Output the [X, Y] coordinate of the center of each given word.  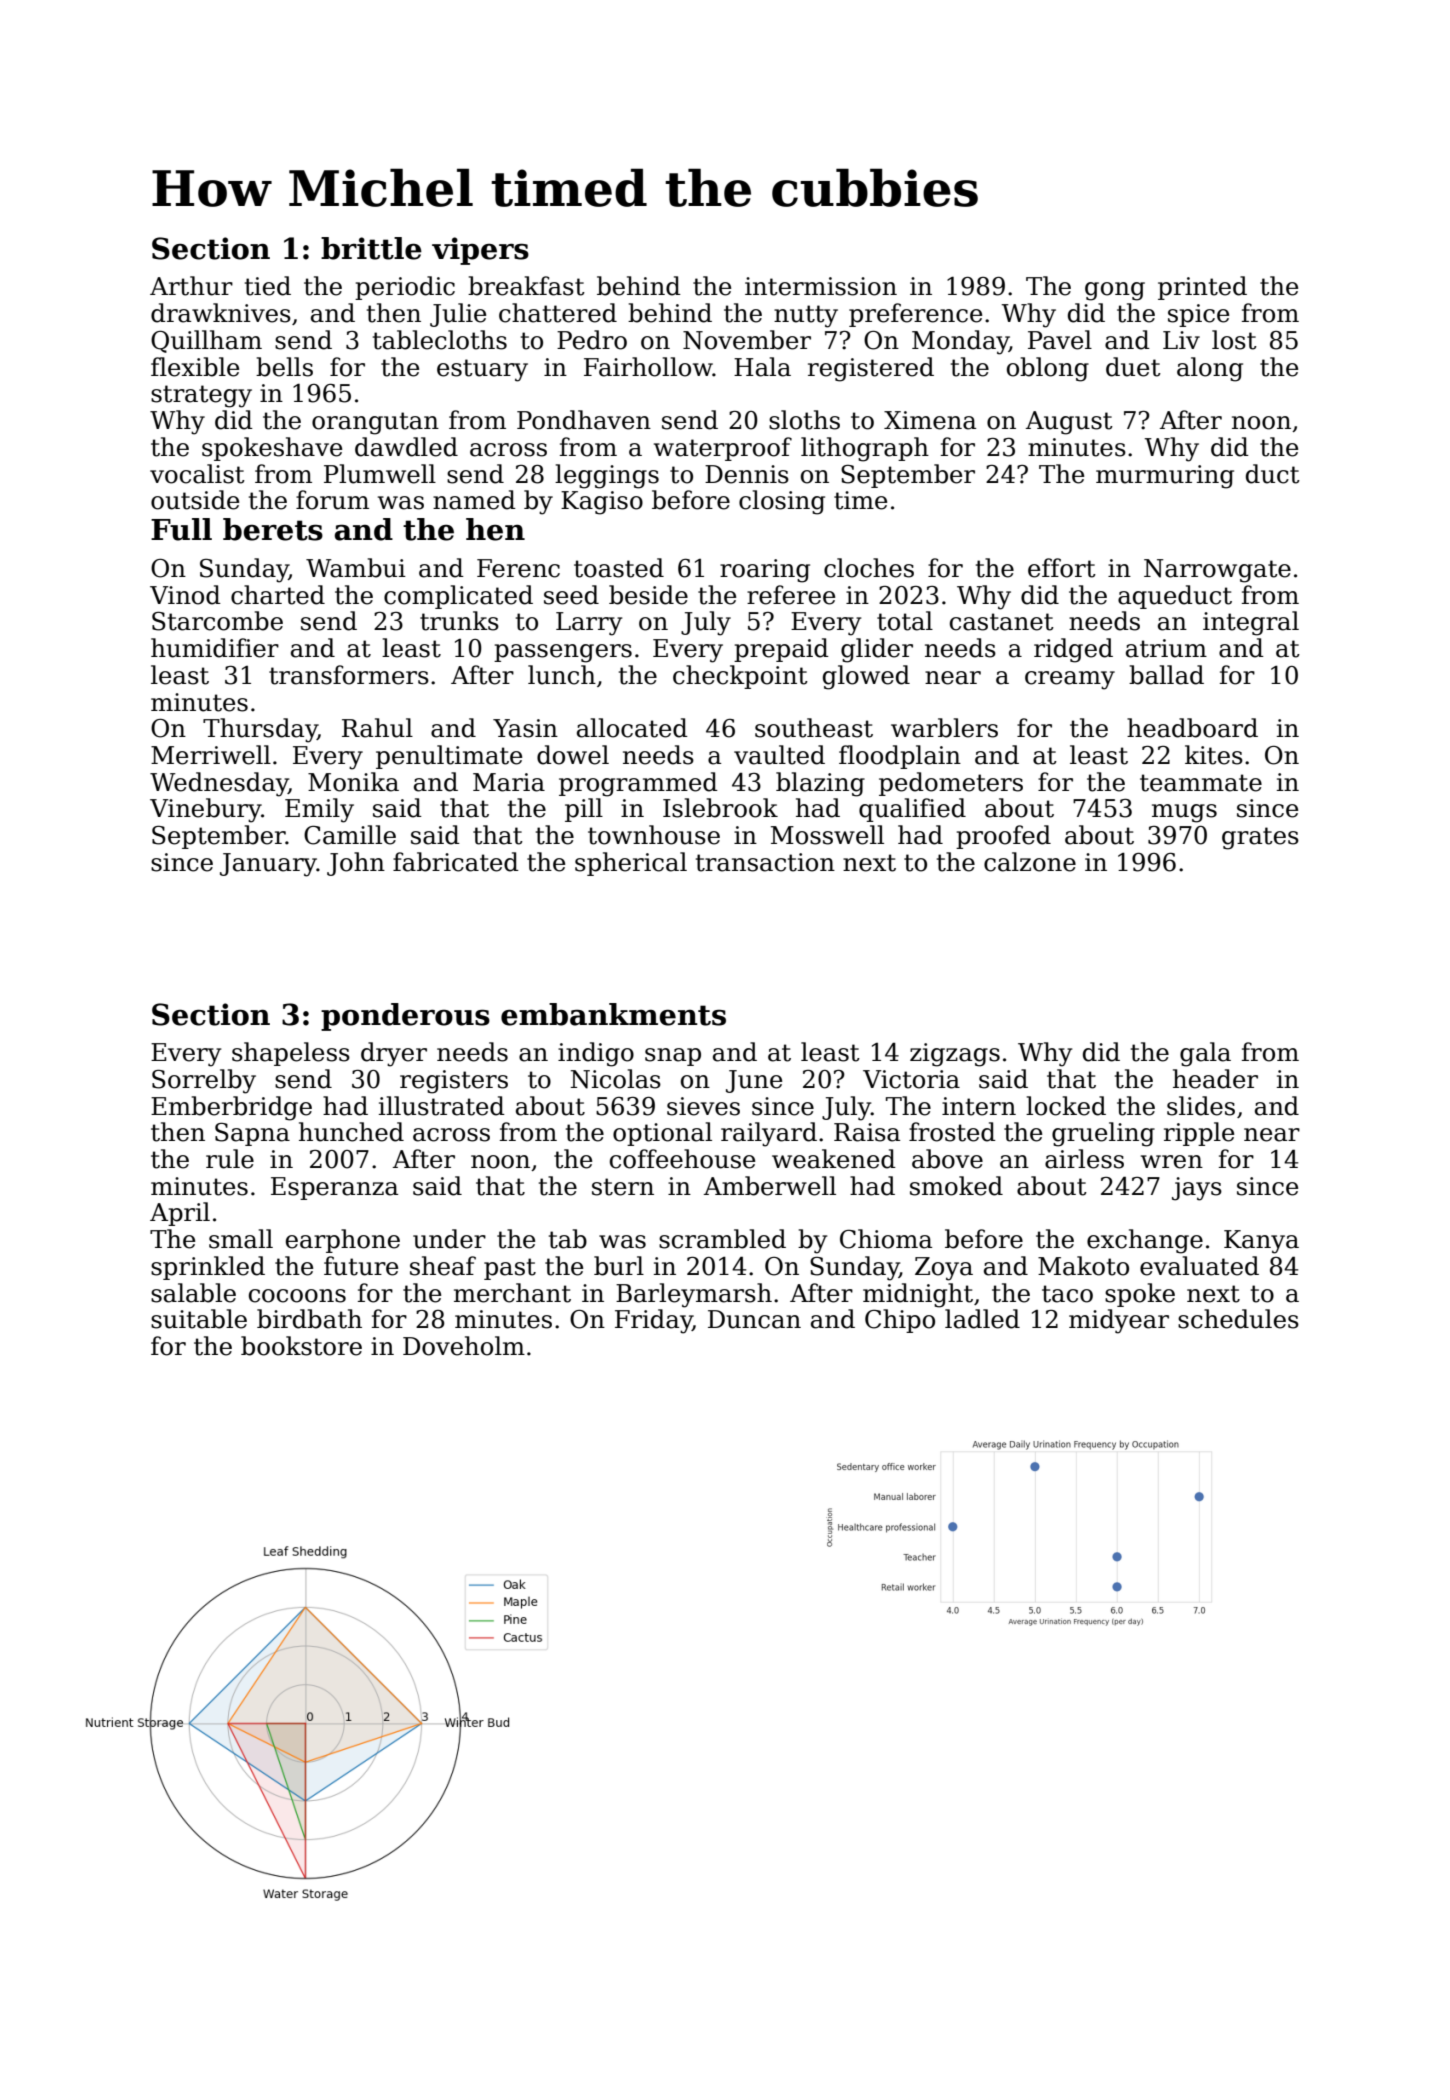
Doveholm [464, 1346]
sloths [804, 420]
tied [268, 286]
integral [1251, 623]
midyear [1119, 1321]
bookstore [301, 1346]
